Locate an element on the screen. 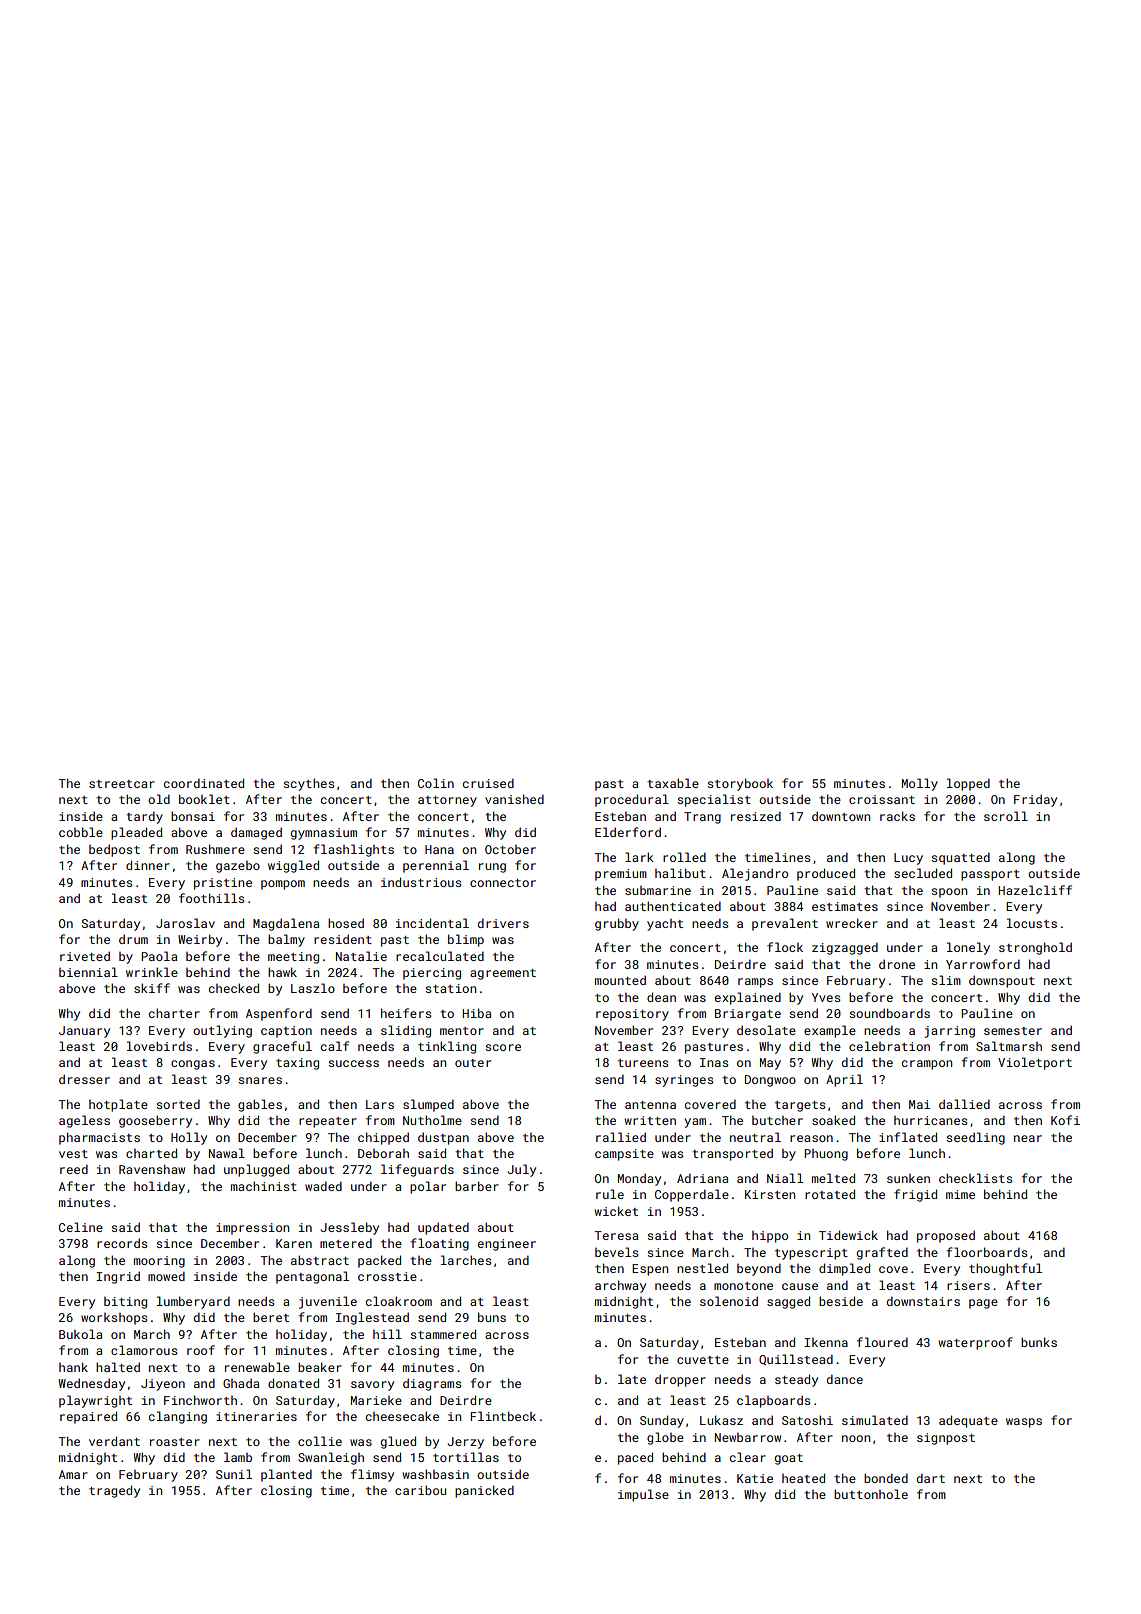 The height and width of the screenshot is (1614, 1141). soaked is located at coordinates (833, 1120).
